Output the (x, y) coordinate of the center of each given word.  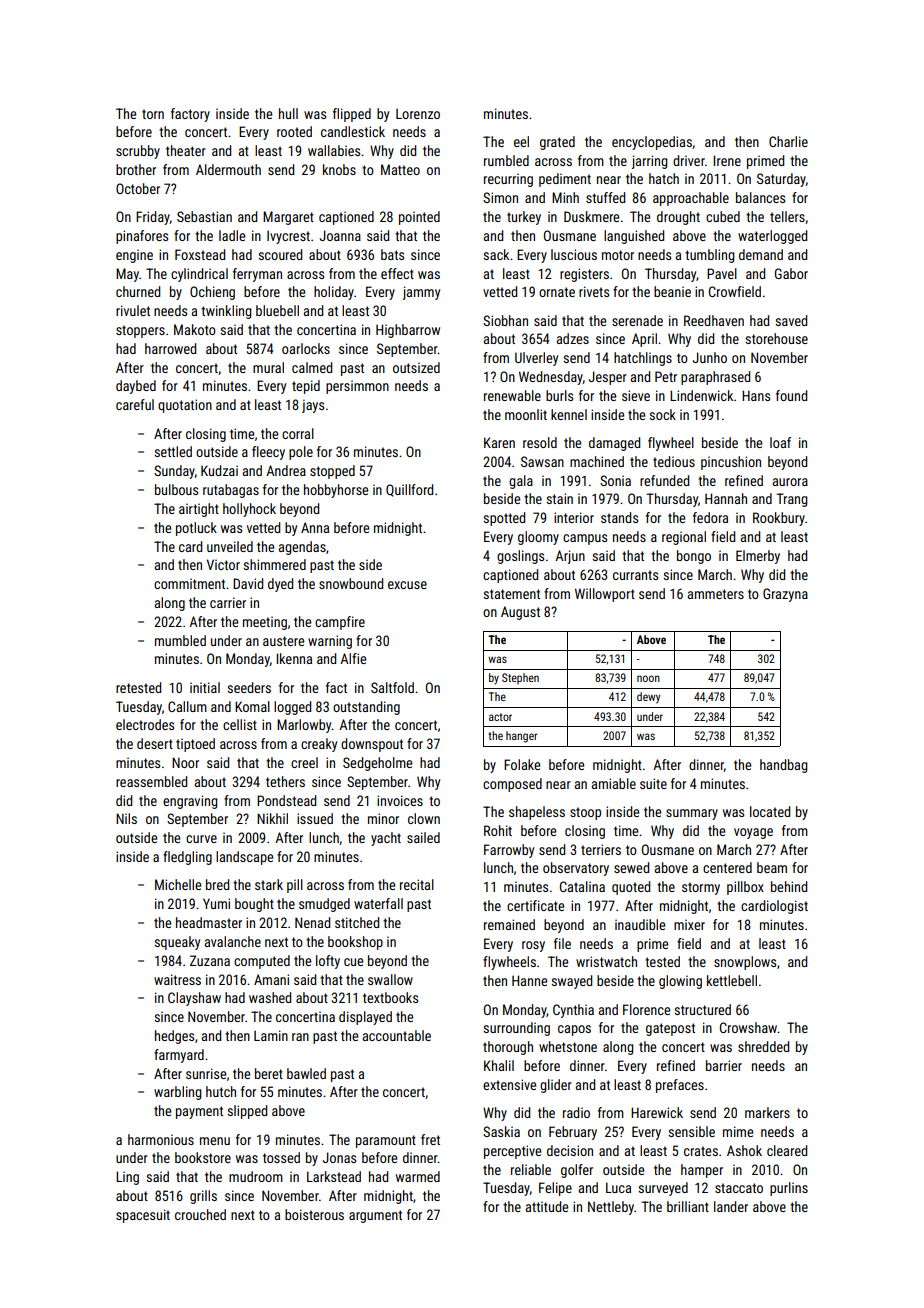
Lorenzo (418, 113)
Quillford (409, 490)
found (791, 395)
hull (288, 113)
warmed (418, 1176)
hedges (174, 1037)
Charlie (788, 141)
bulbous (176, 489)
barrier (724, 1065)
